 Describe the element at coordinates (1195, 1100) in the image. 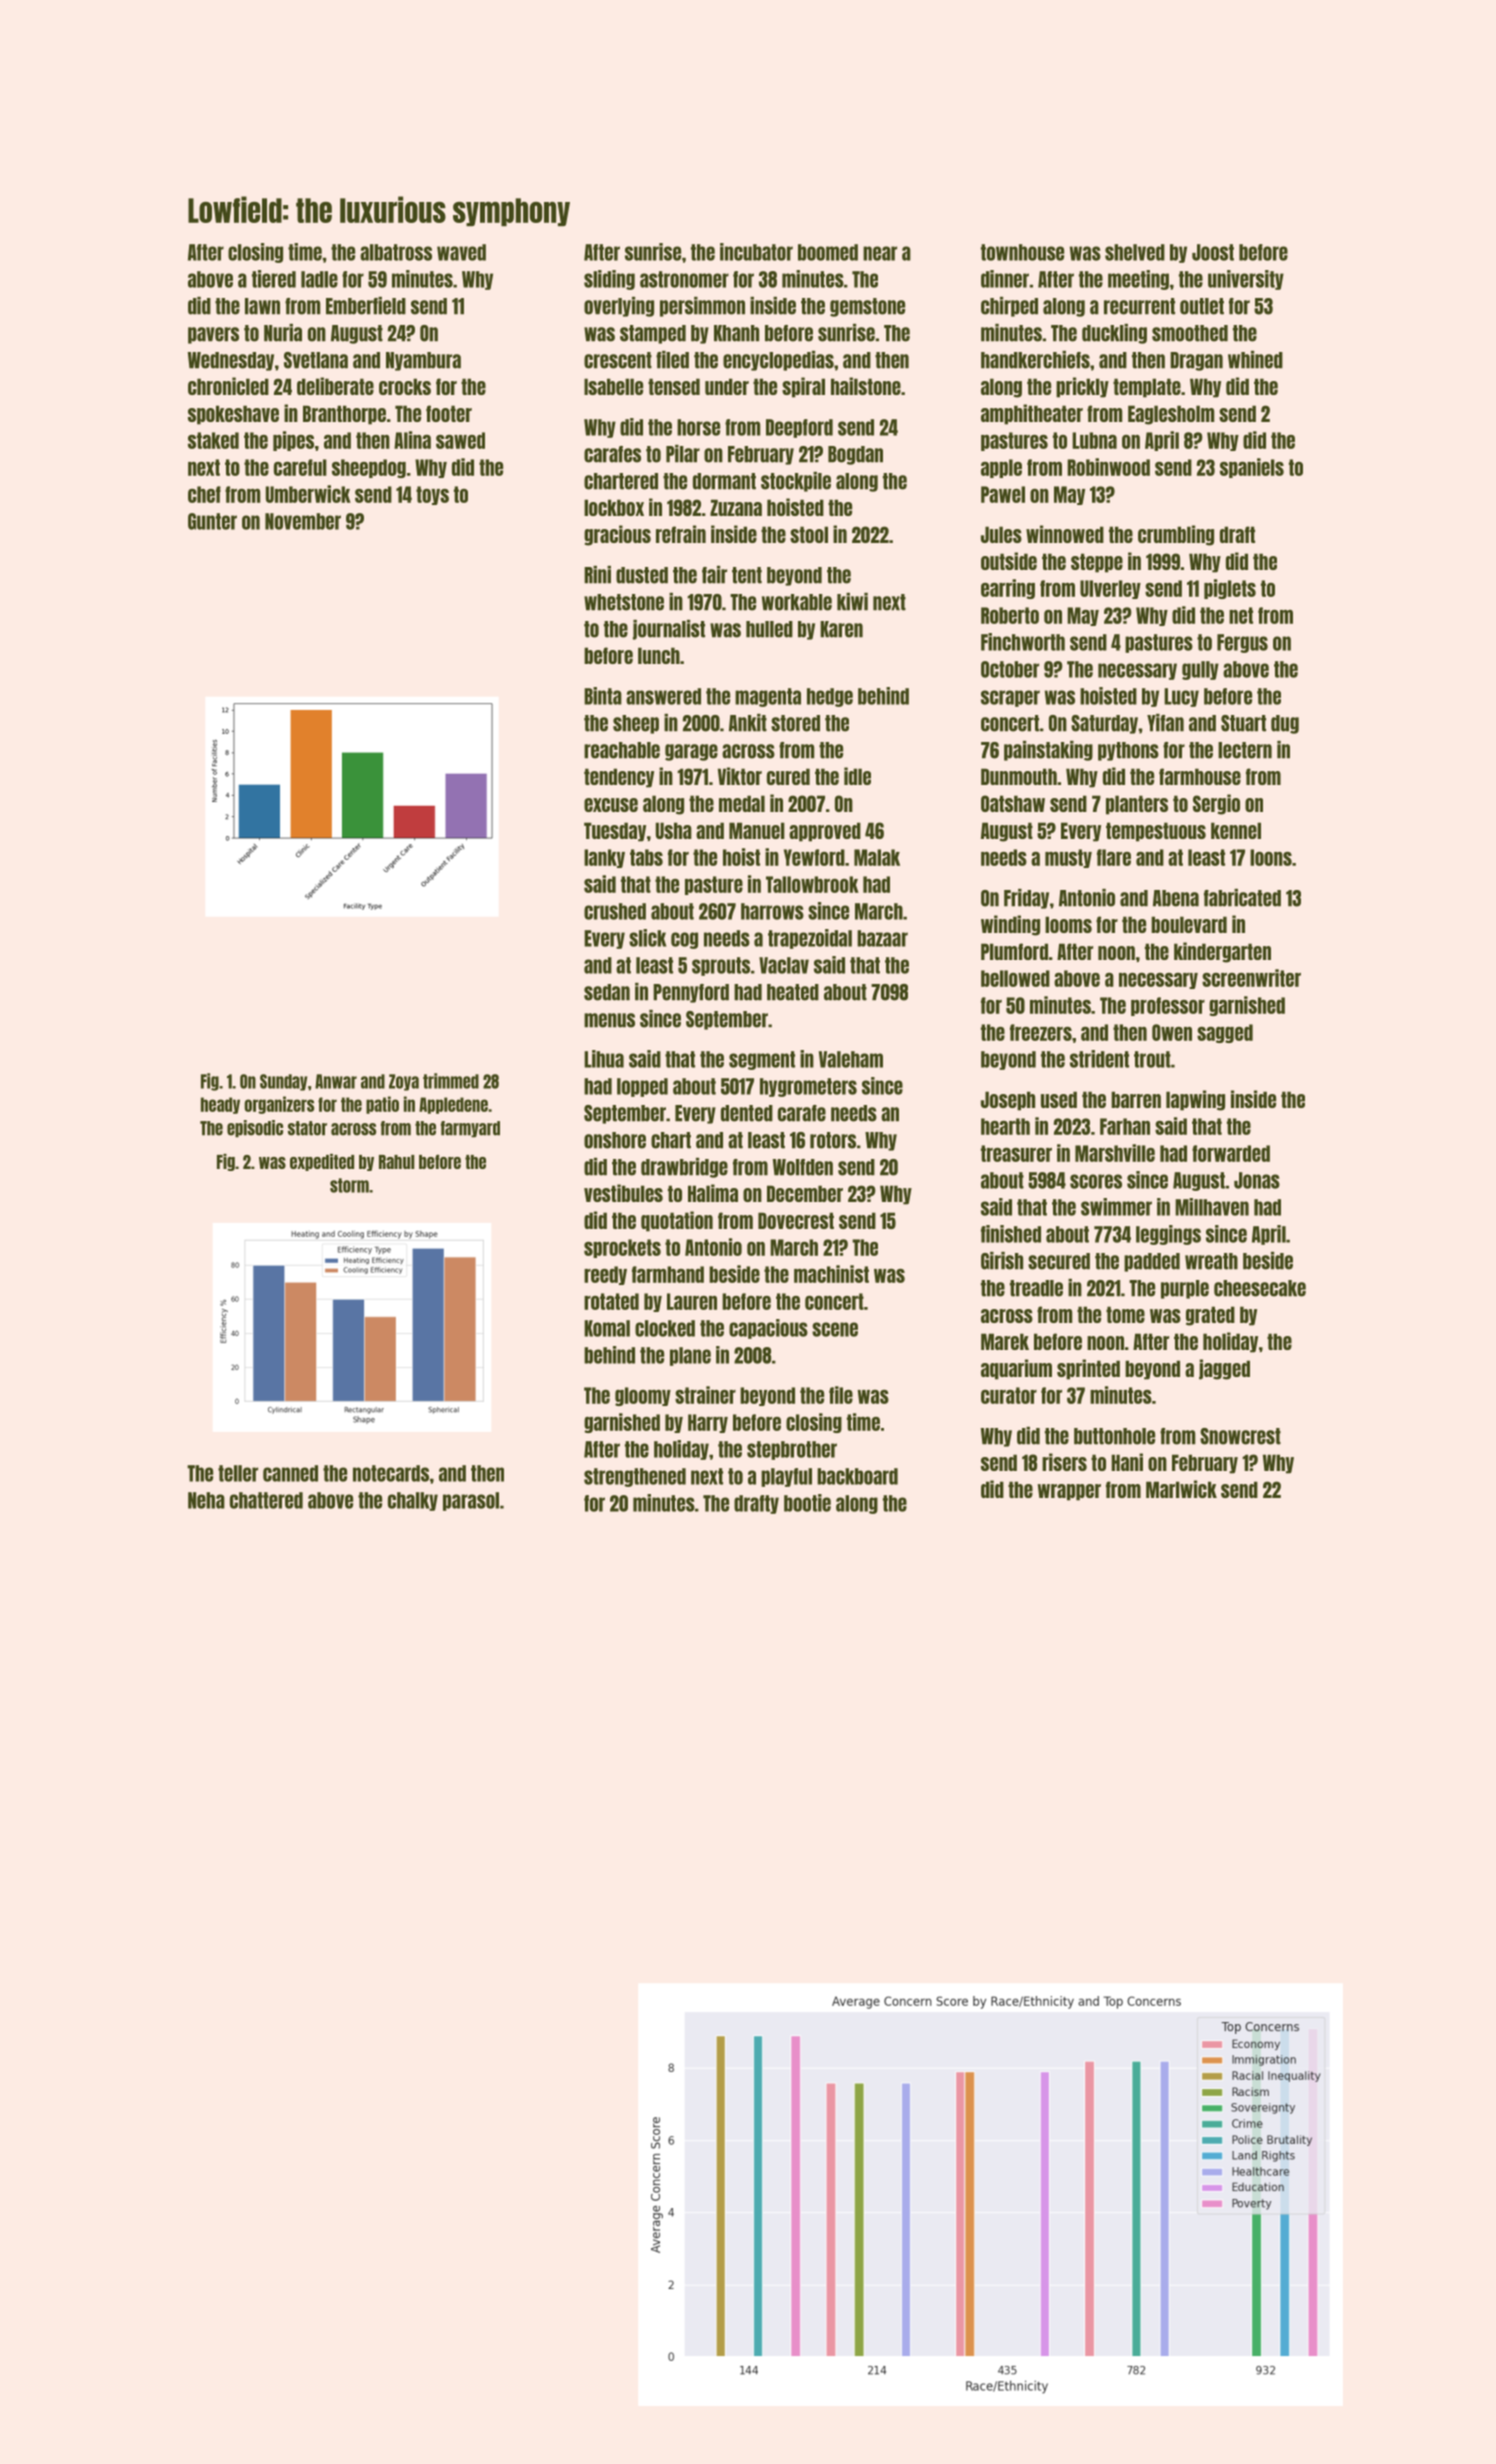

I see `lapwing` at that location.
